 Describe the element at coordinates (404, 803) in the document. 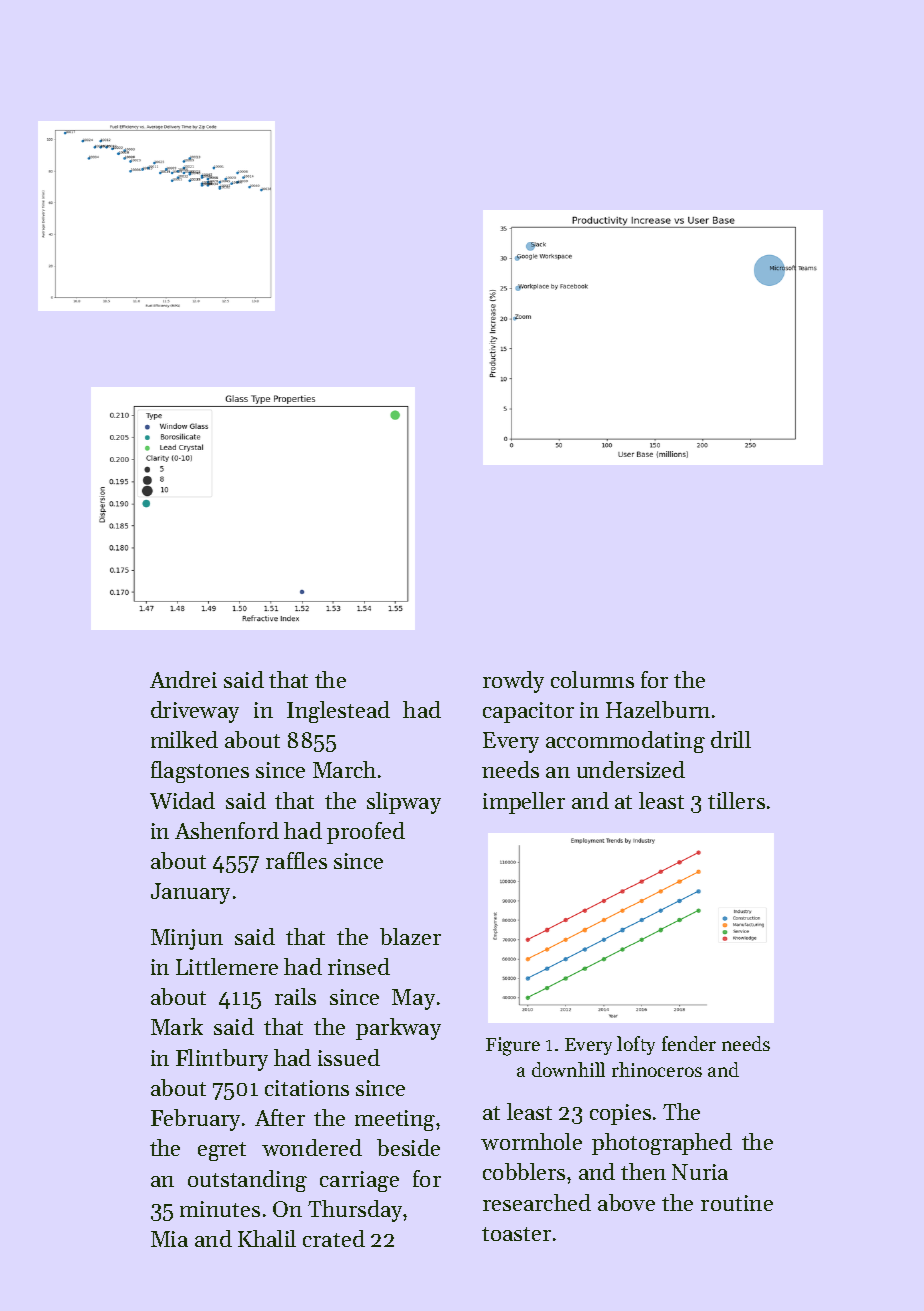

I see `slipway` at that location.
